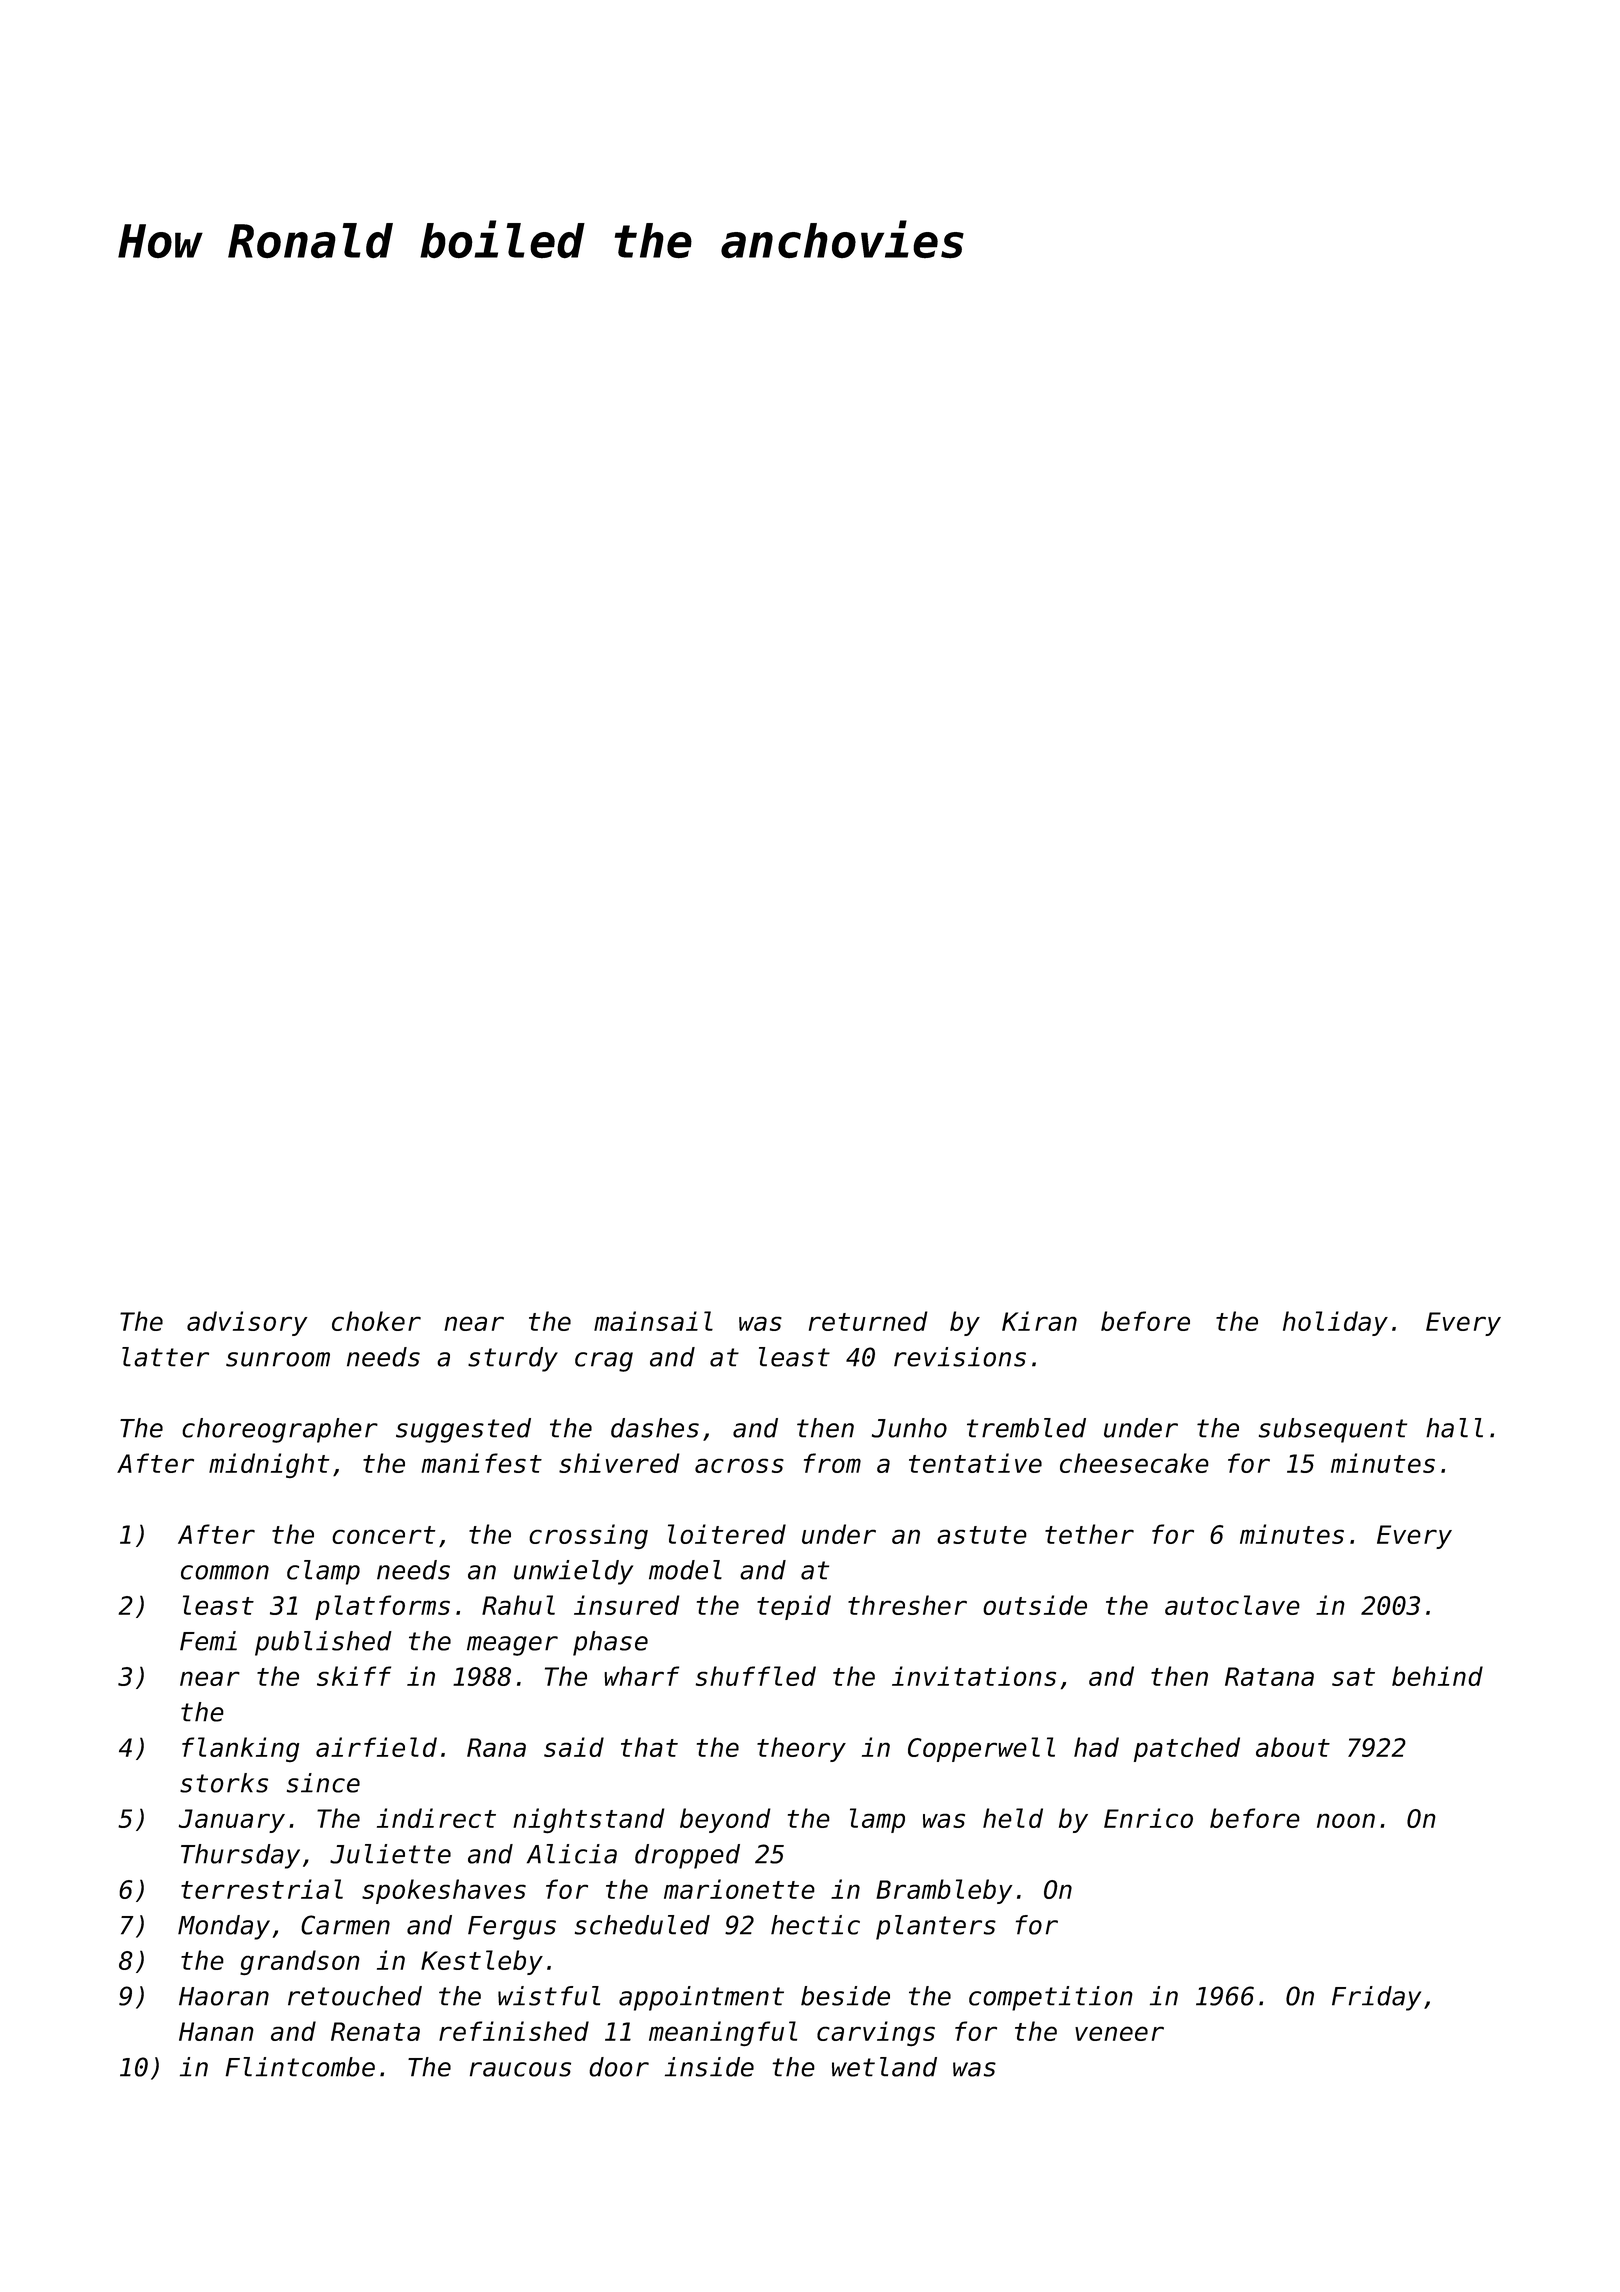 The image size is (1620, 2292). Describe the element at coordinates (1039, 1321) in the screenshot. I see `Kiran` at that location.
